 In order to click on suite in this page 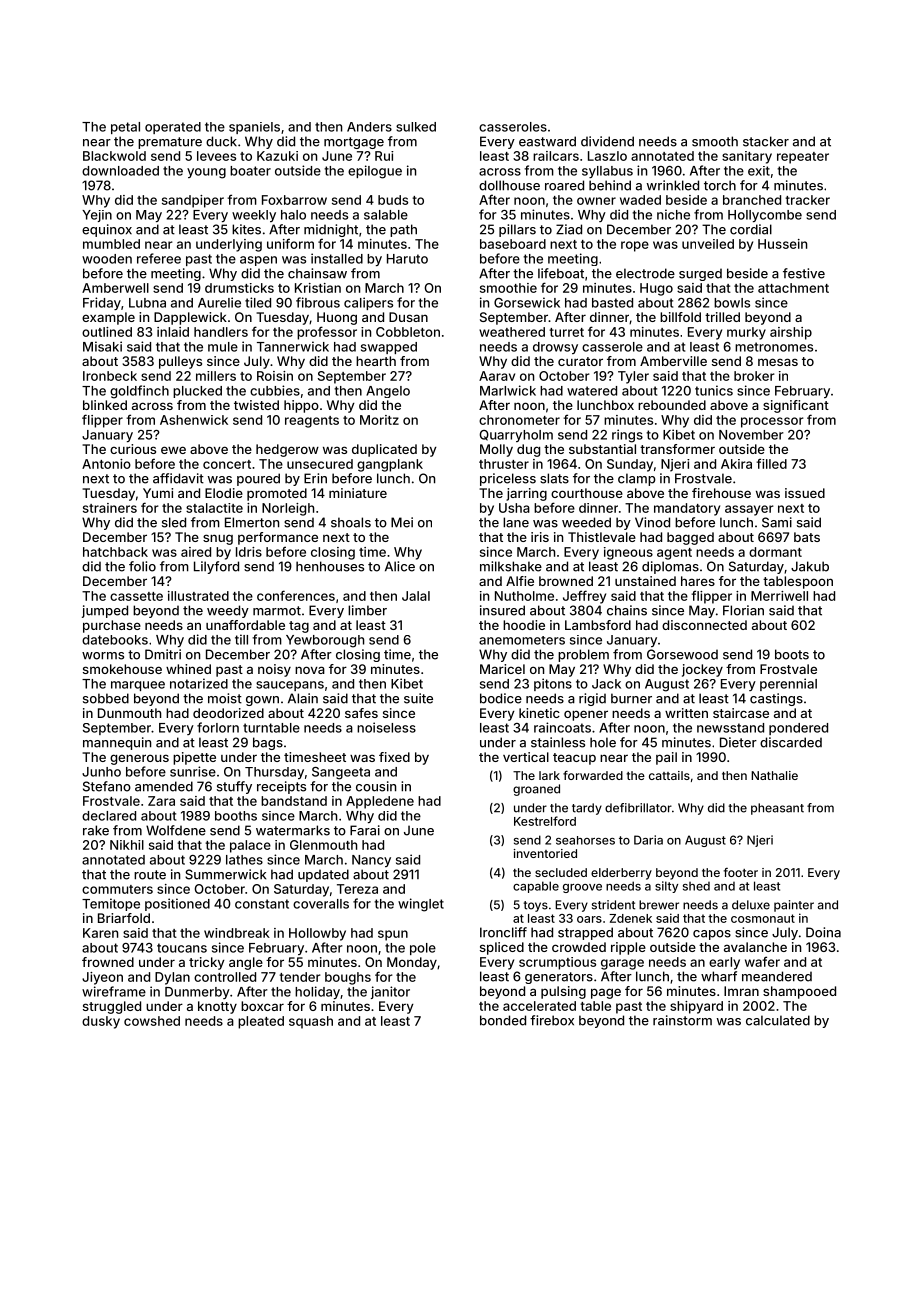, I will do `click(418, 698)`.
